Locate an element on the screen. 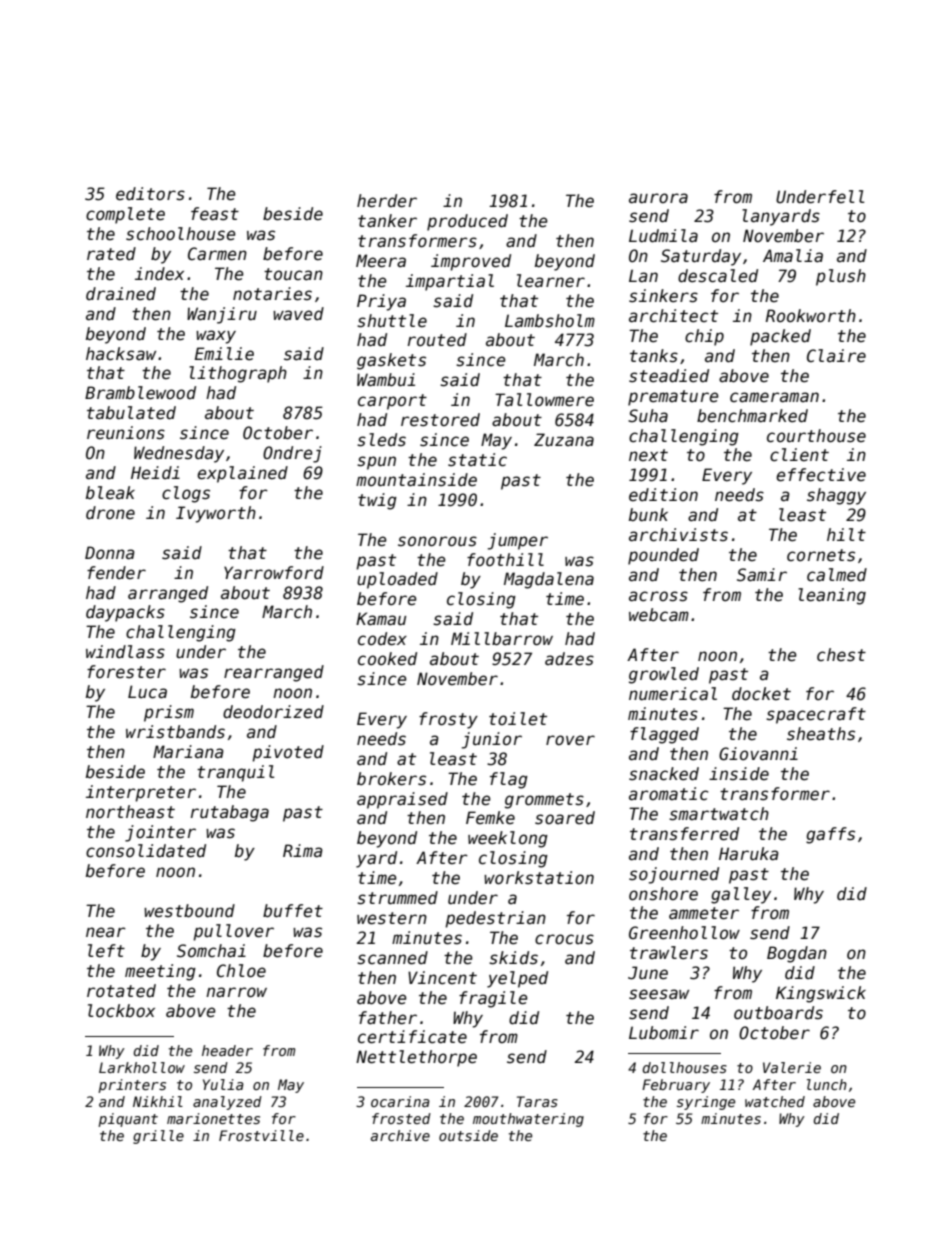 The width and height of the screenshot is (952, 1233). outside is located at coordinates (468, 1135).
